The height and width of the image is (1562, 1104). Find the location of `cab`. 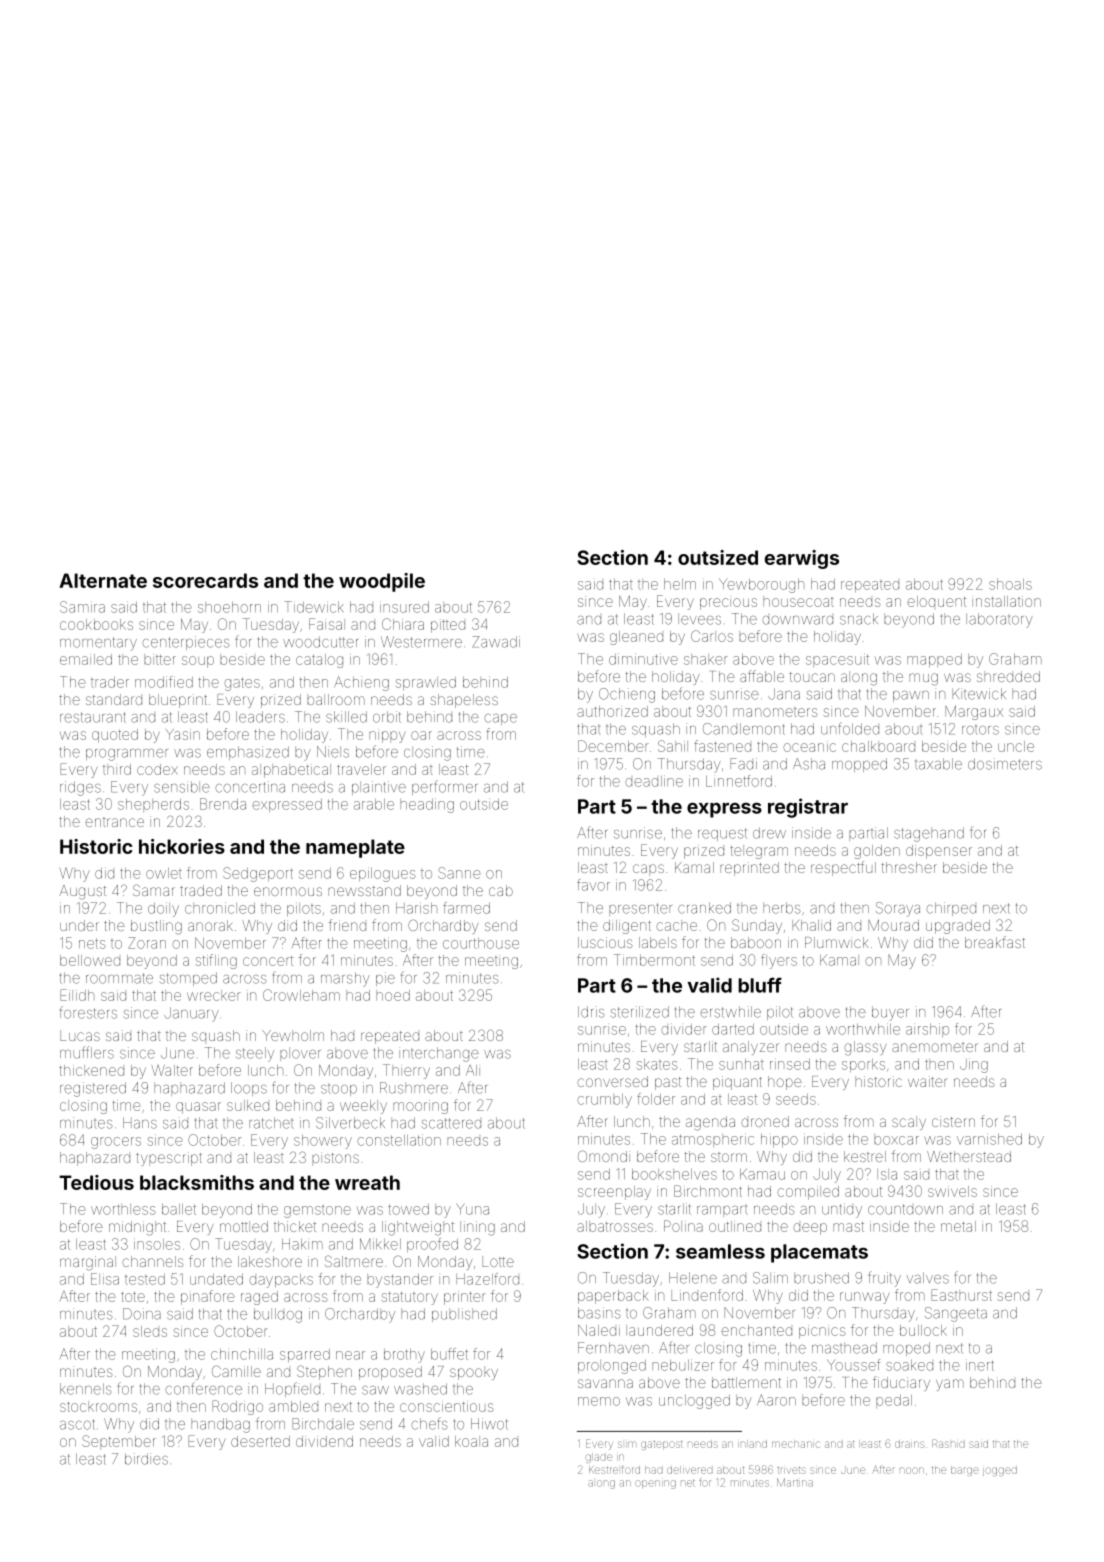

cab is located at coordinates (501, 890).
